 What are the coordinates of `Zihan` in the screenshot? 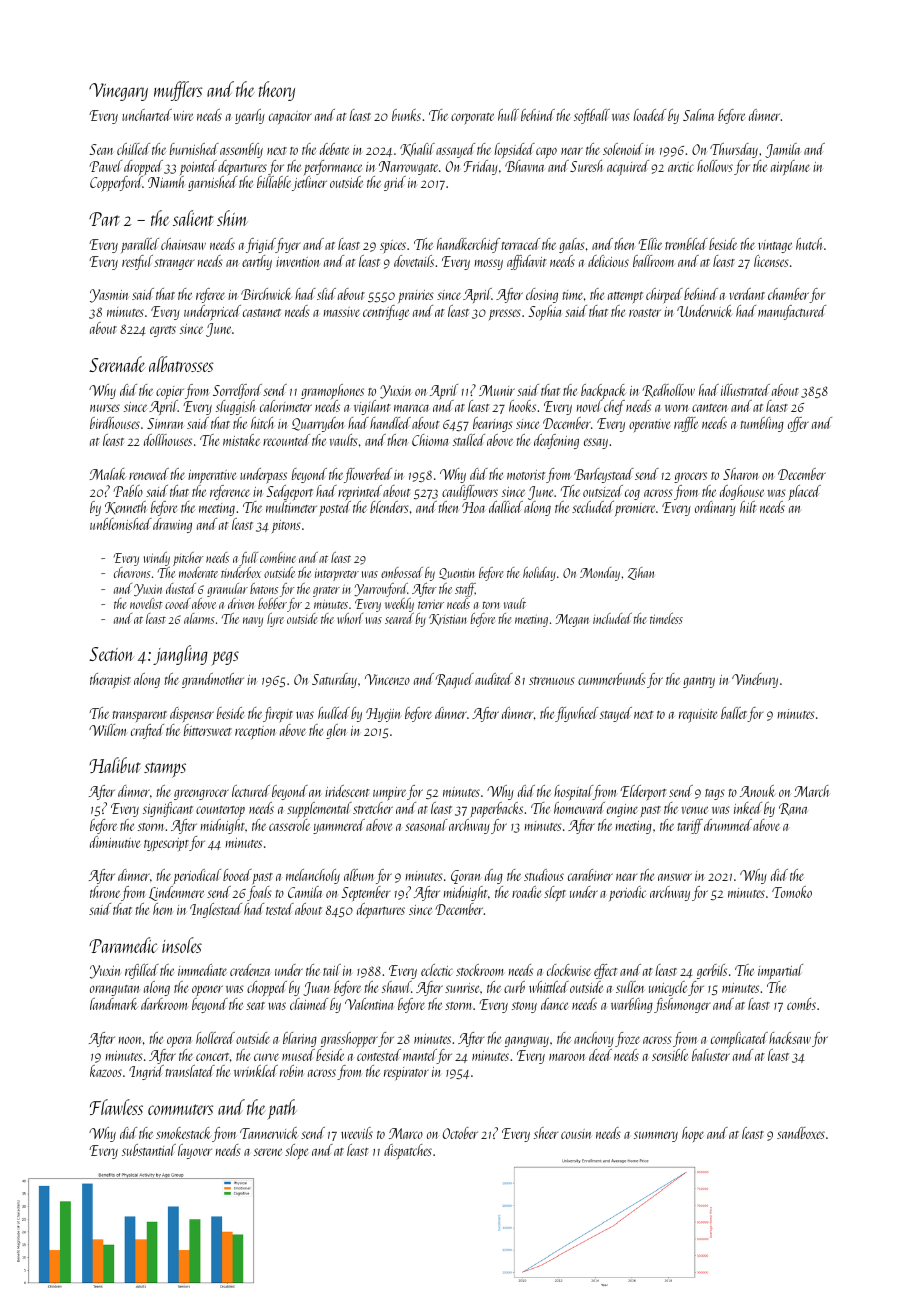 It's located at (641, 573).
